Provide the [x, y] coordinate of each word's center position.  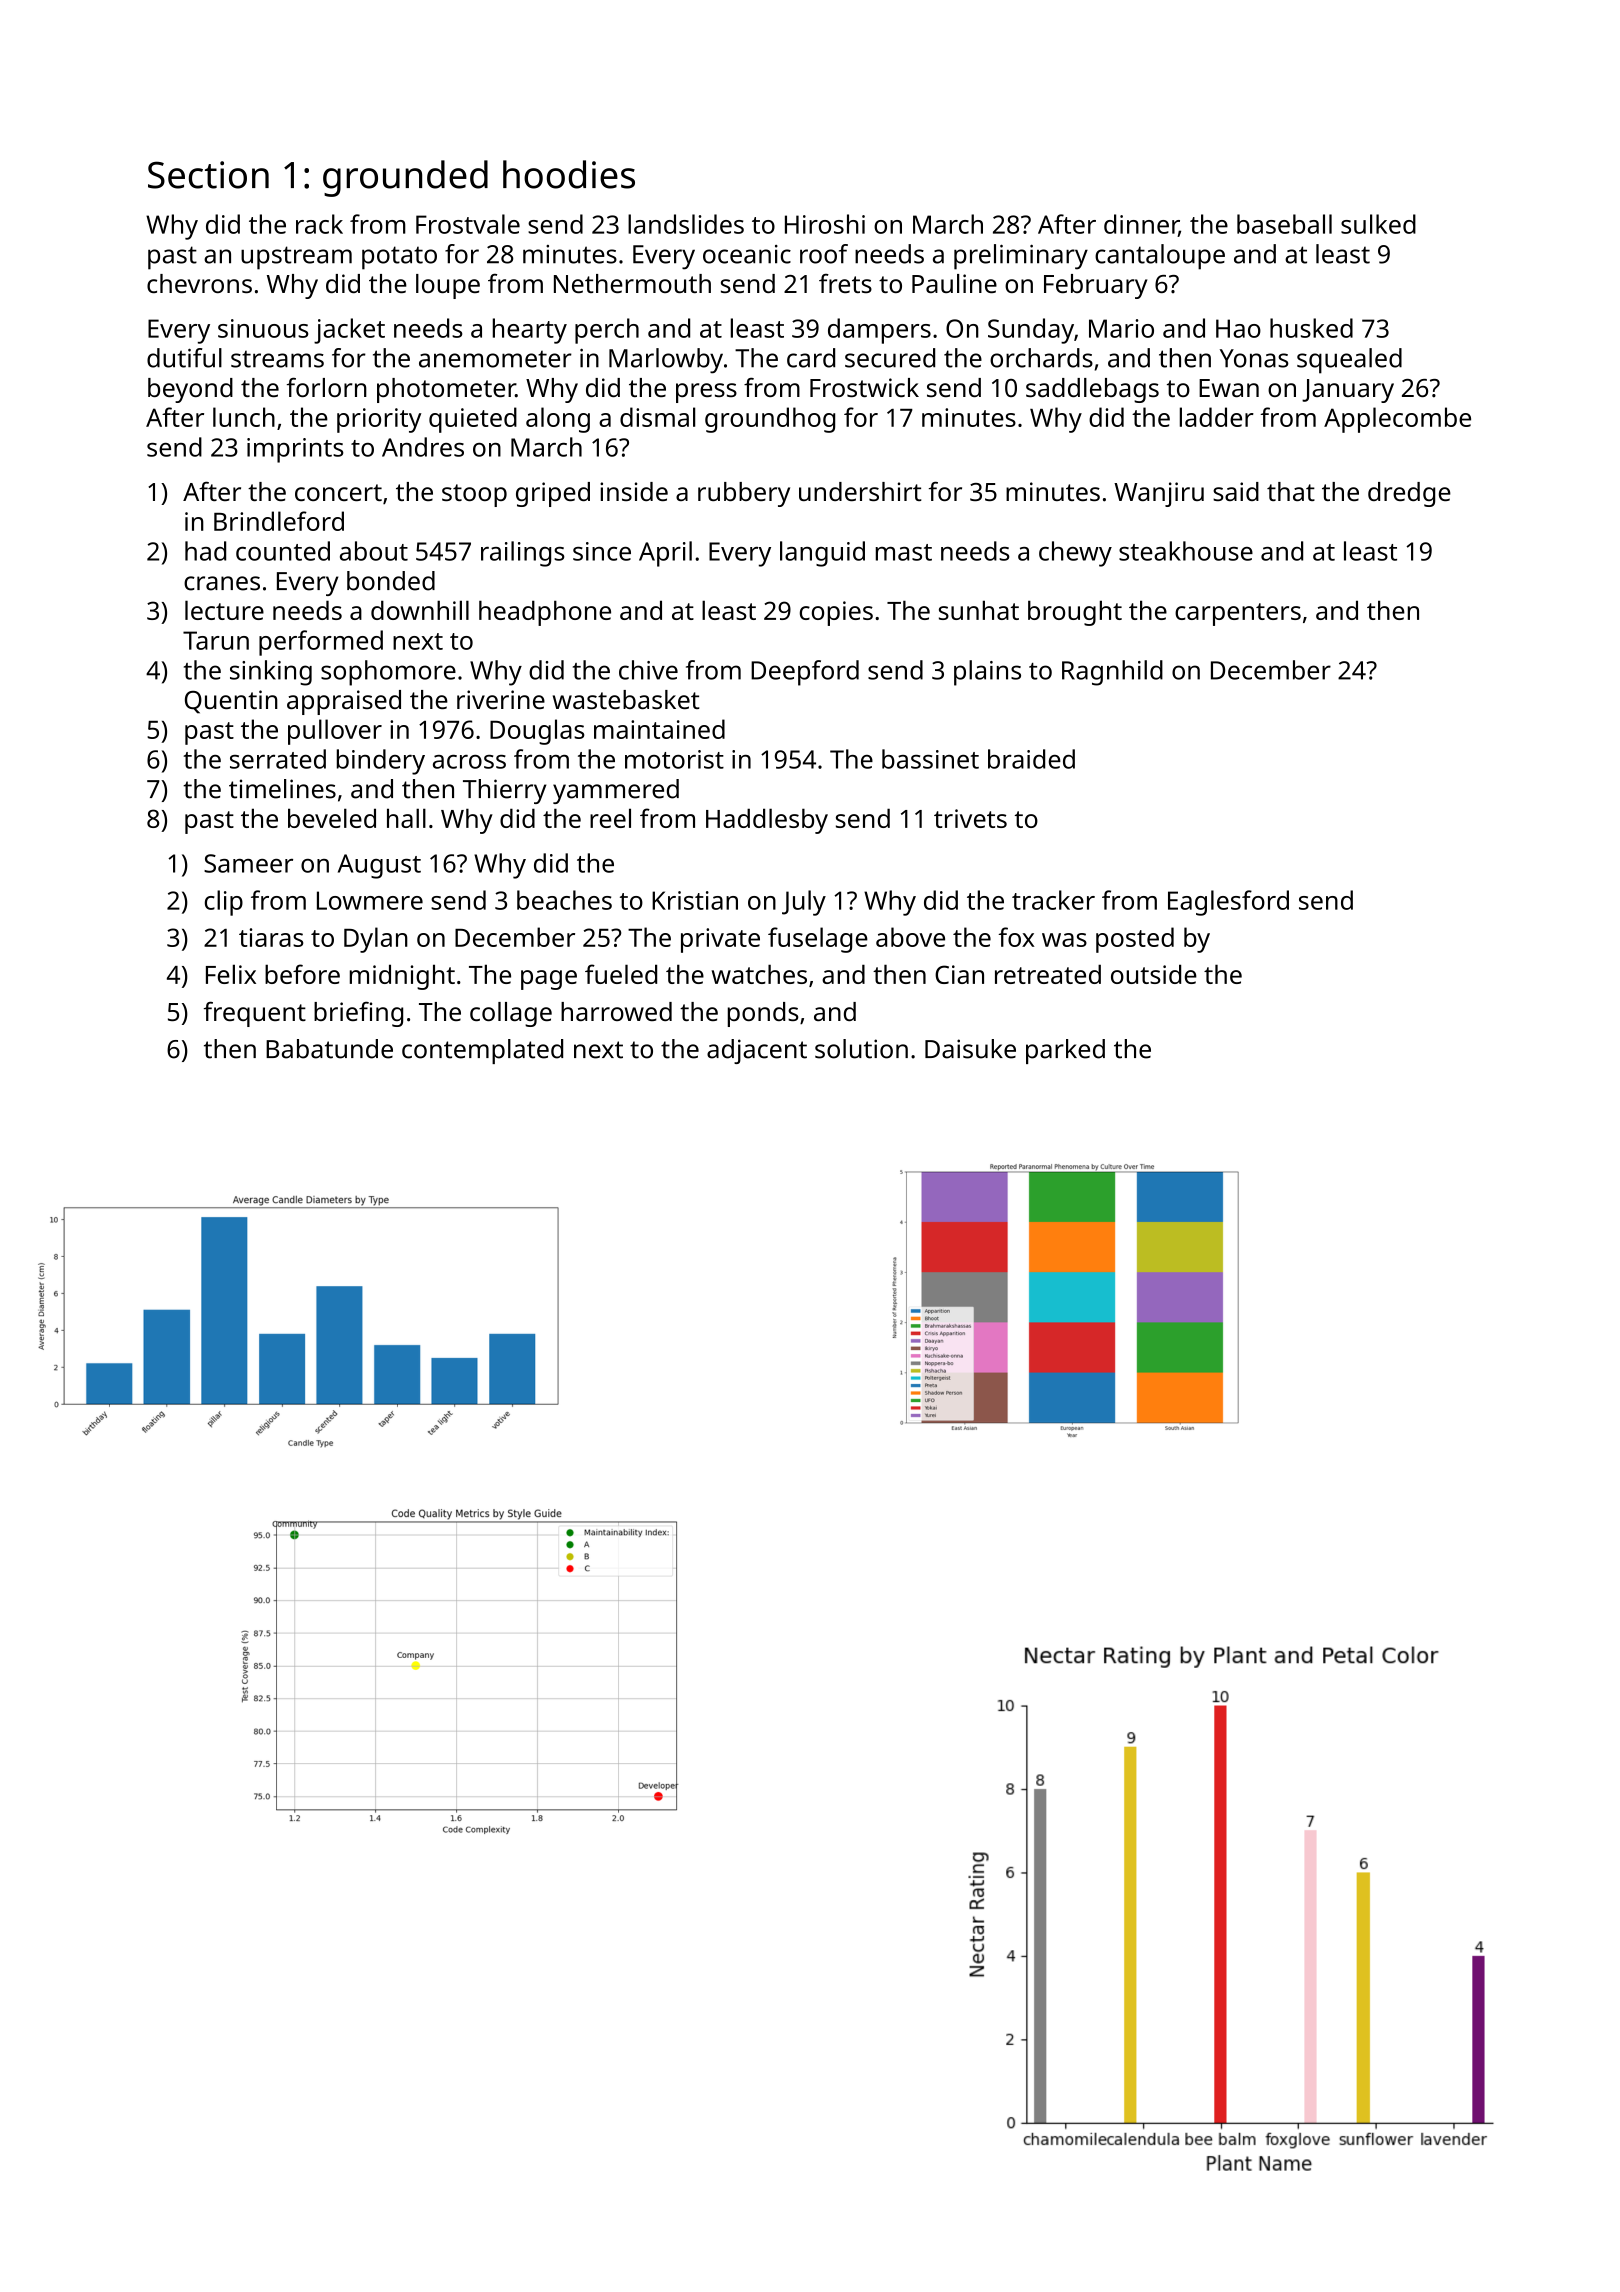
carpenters [1238, 614]
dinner [1141, 225]
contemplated [482, 1051]
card [811, 358]
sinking [271, 673]
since [602, 551]
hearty [530, 331]
